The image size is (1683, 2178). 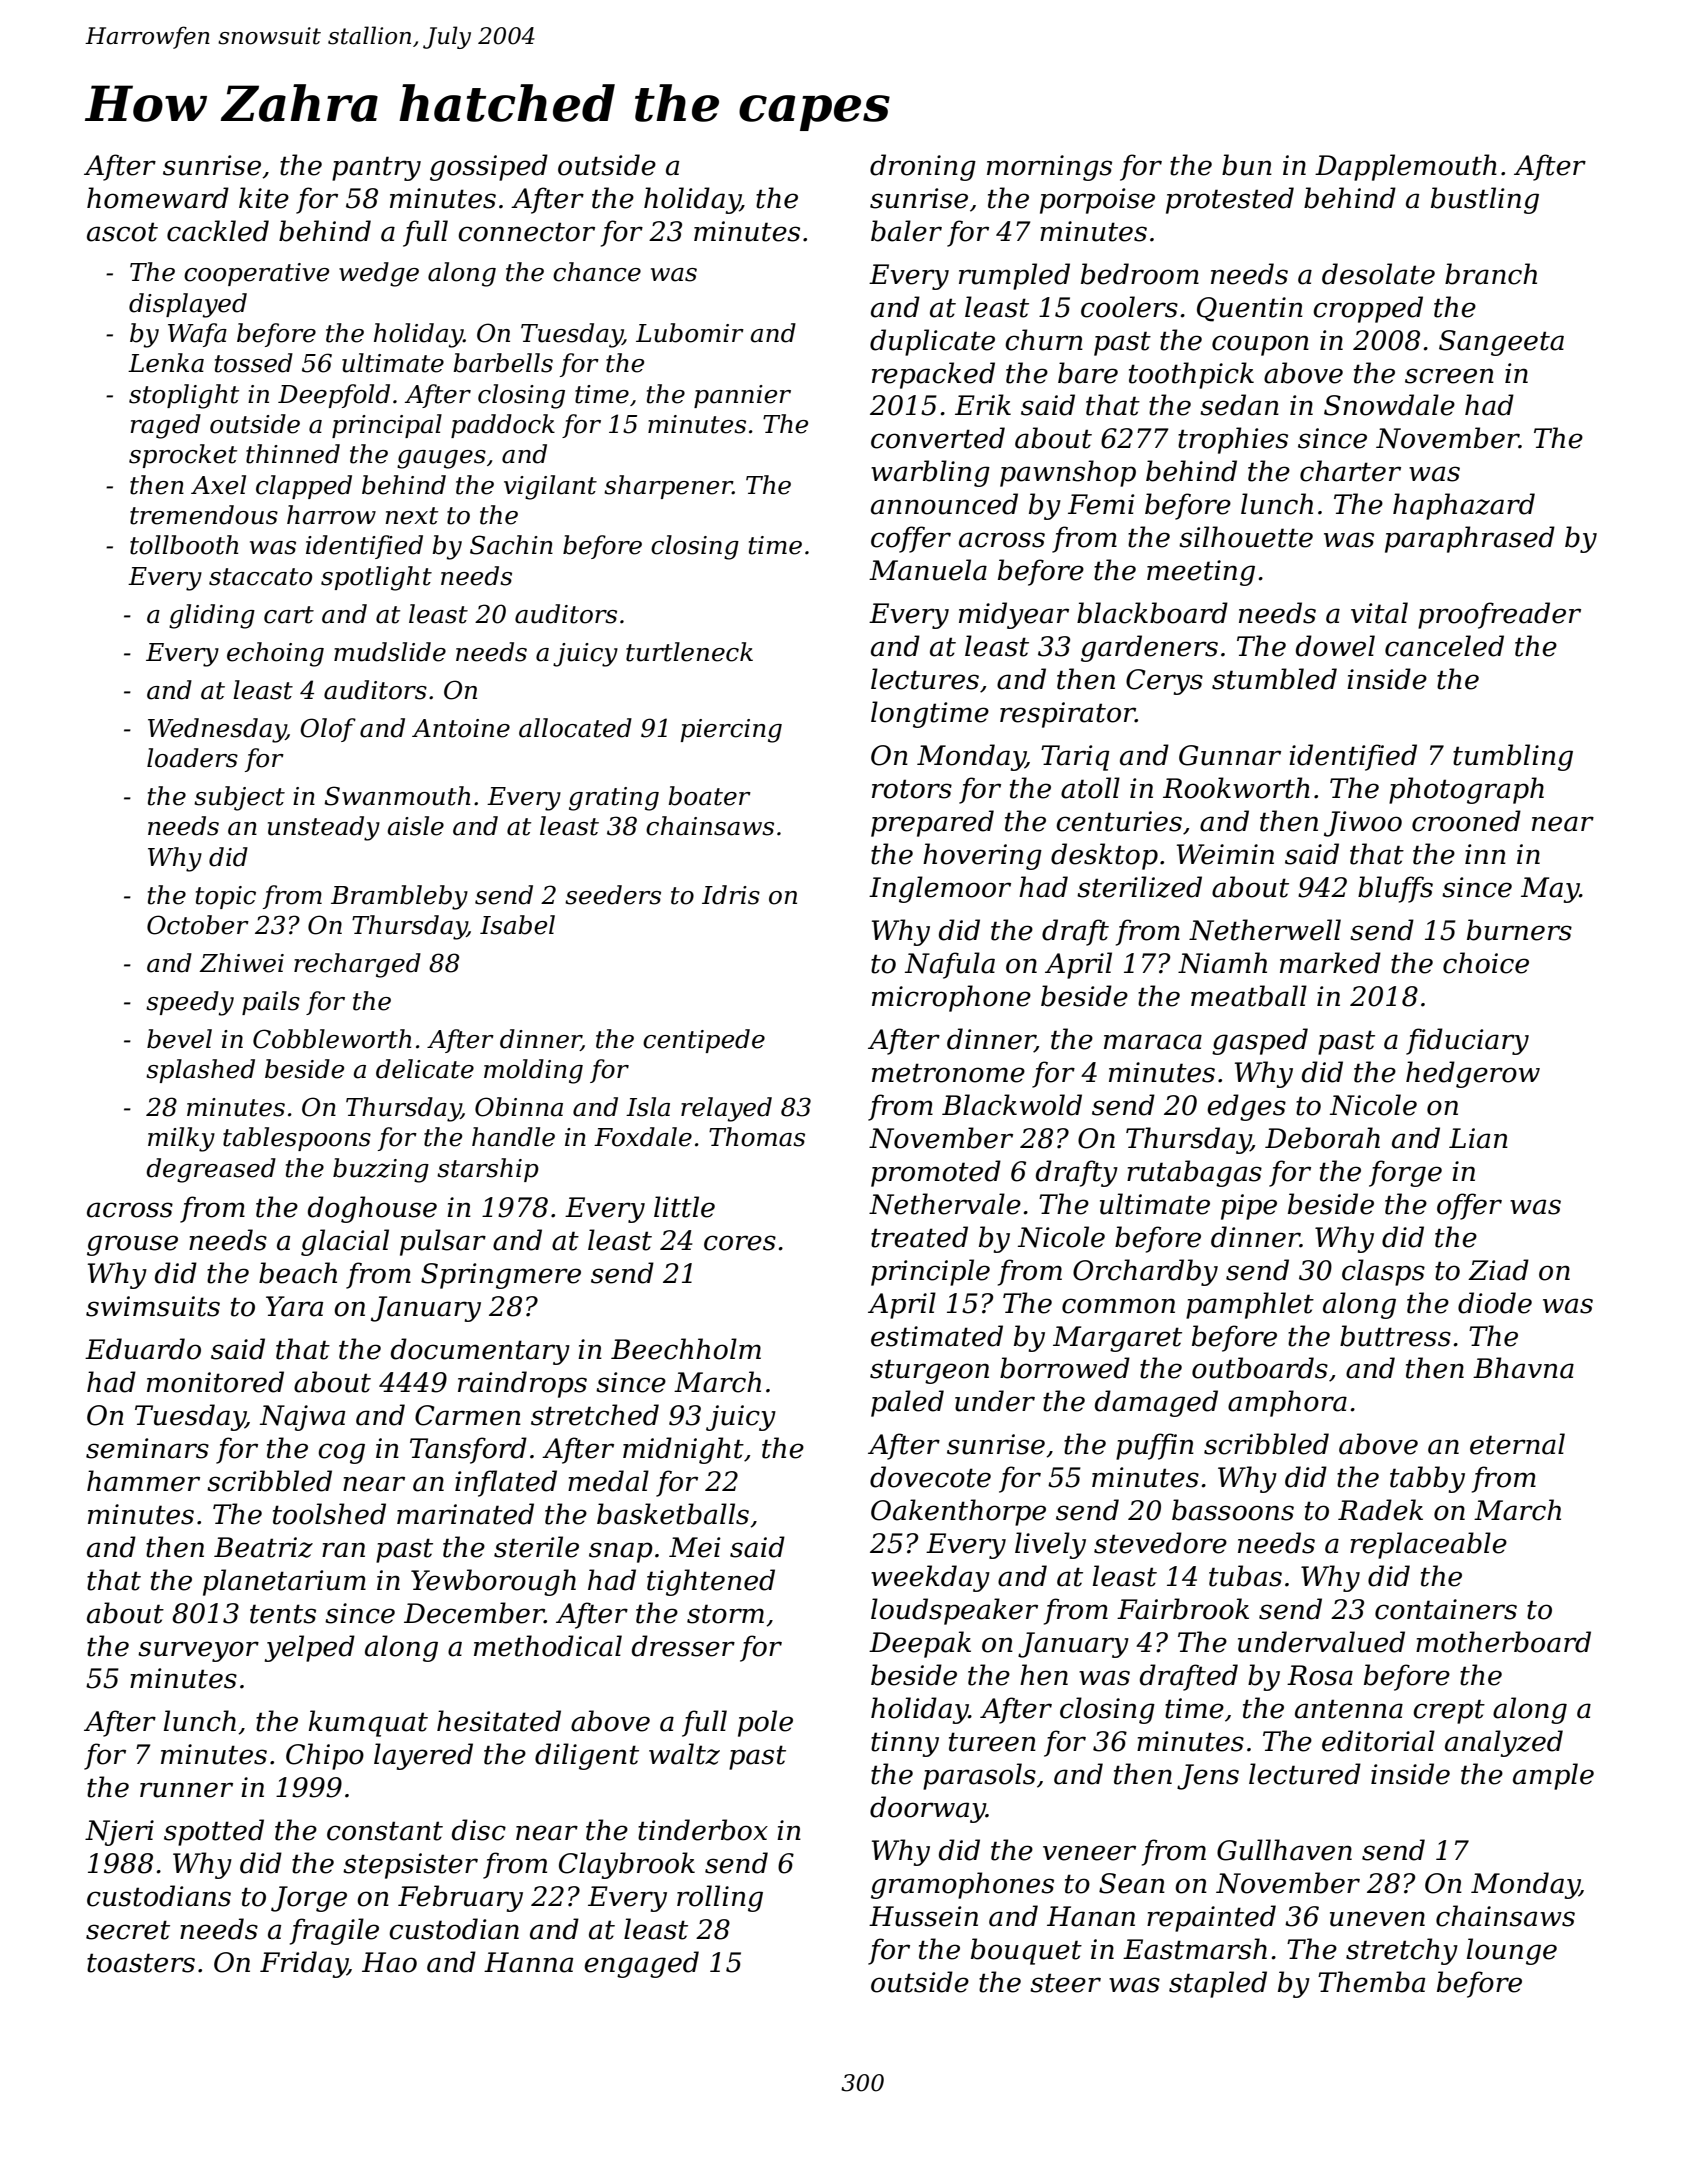 I want to click on pantry, so click(x=376, y=168).
